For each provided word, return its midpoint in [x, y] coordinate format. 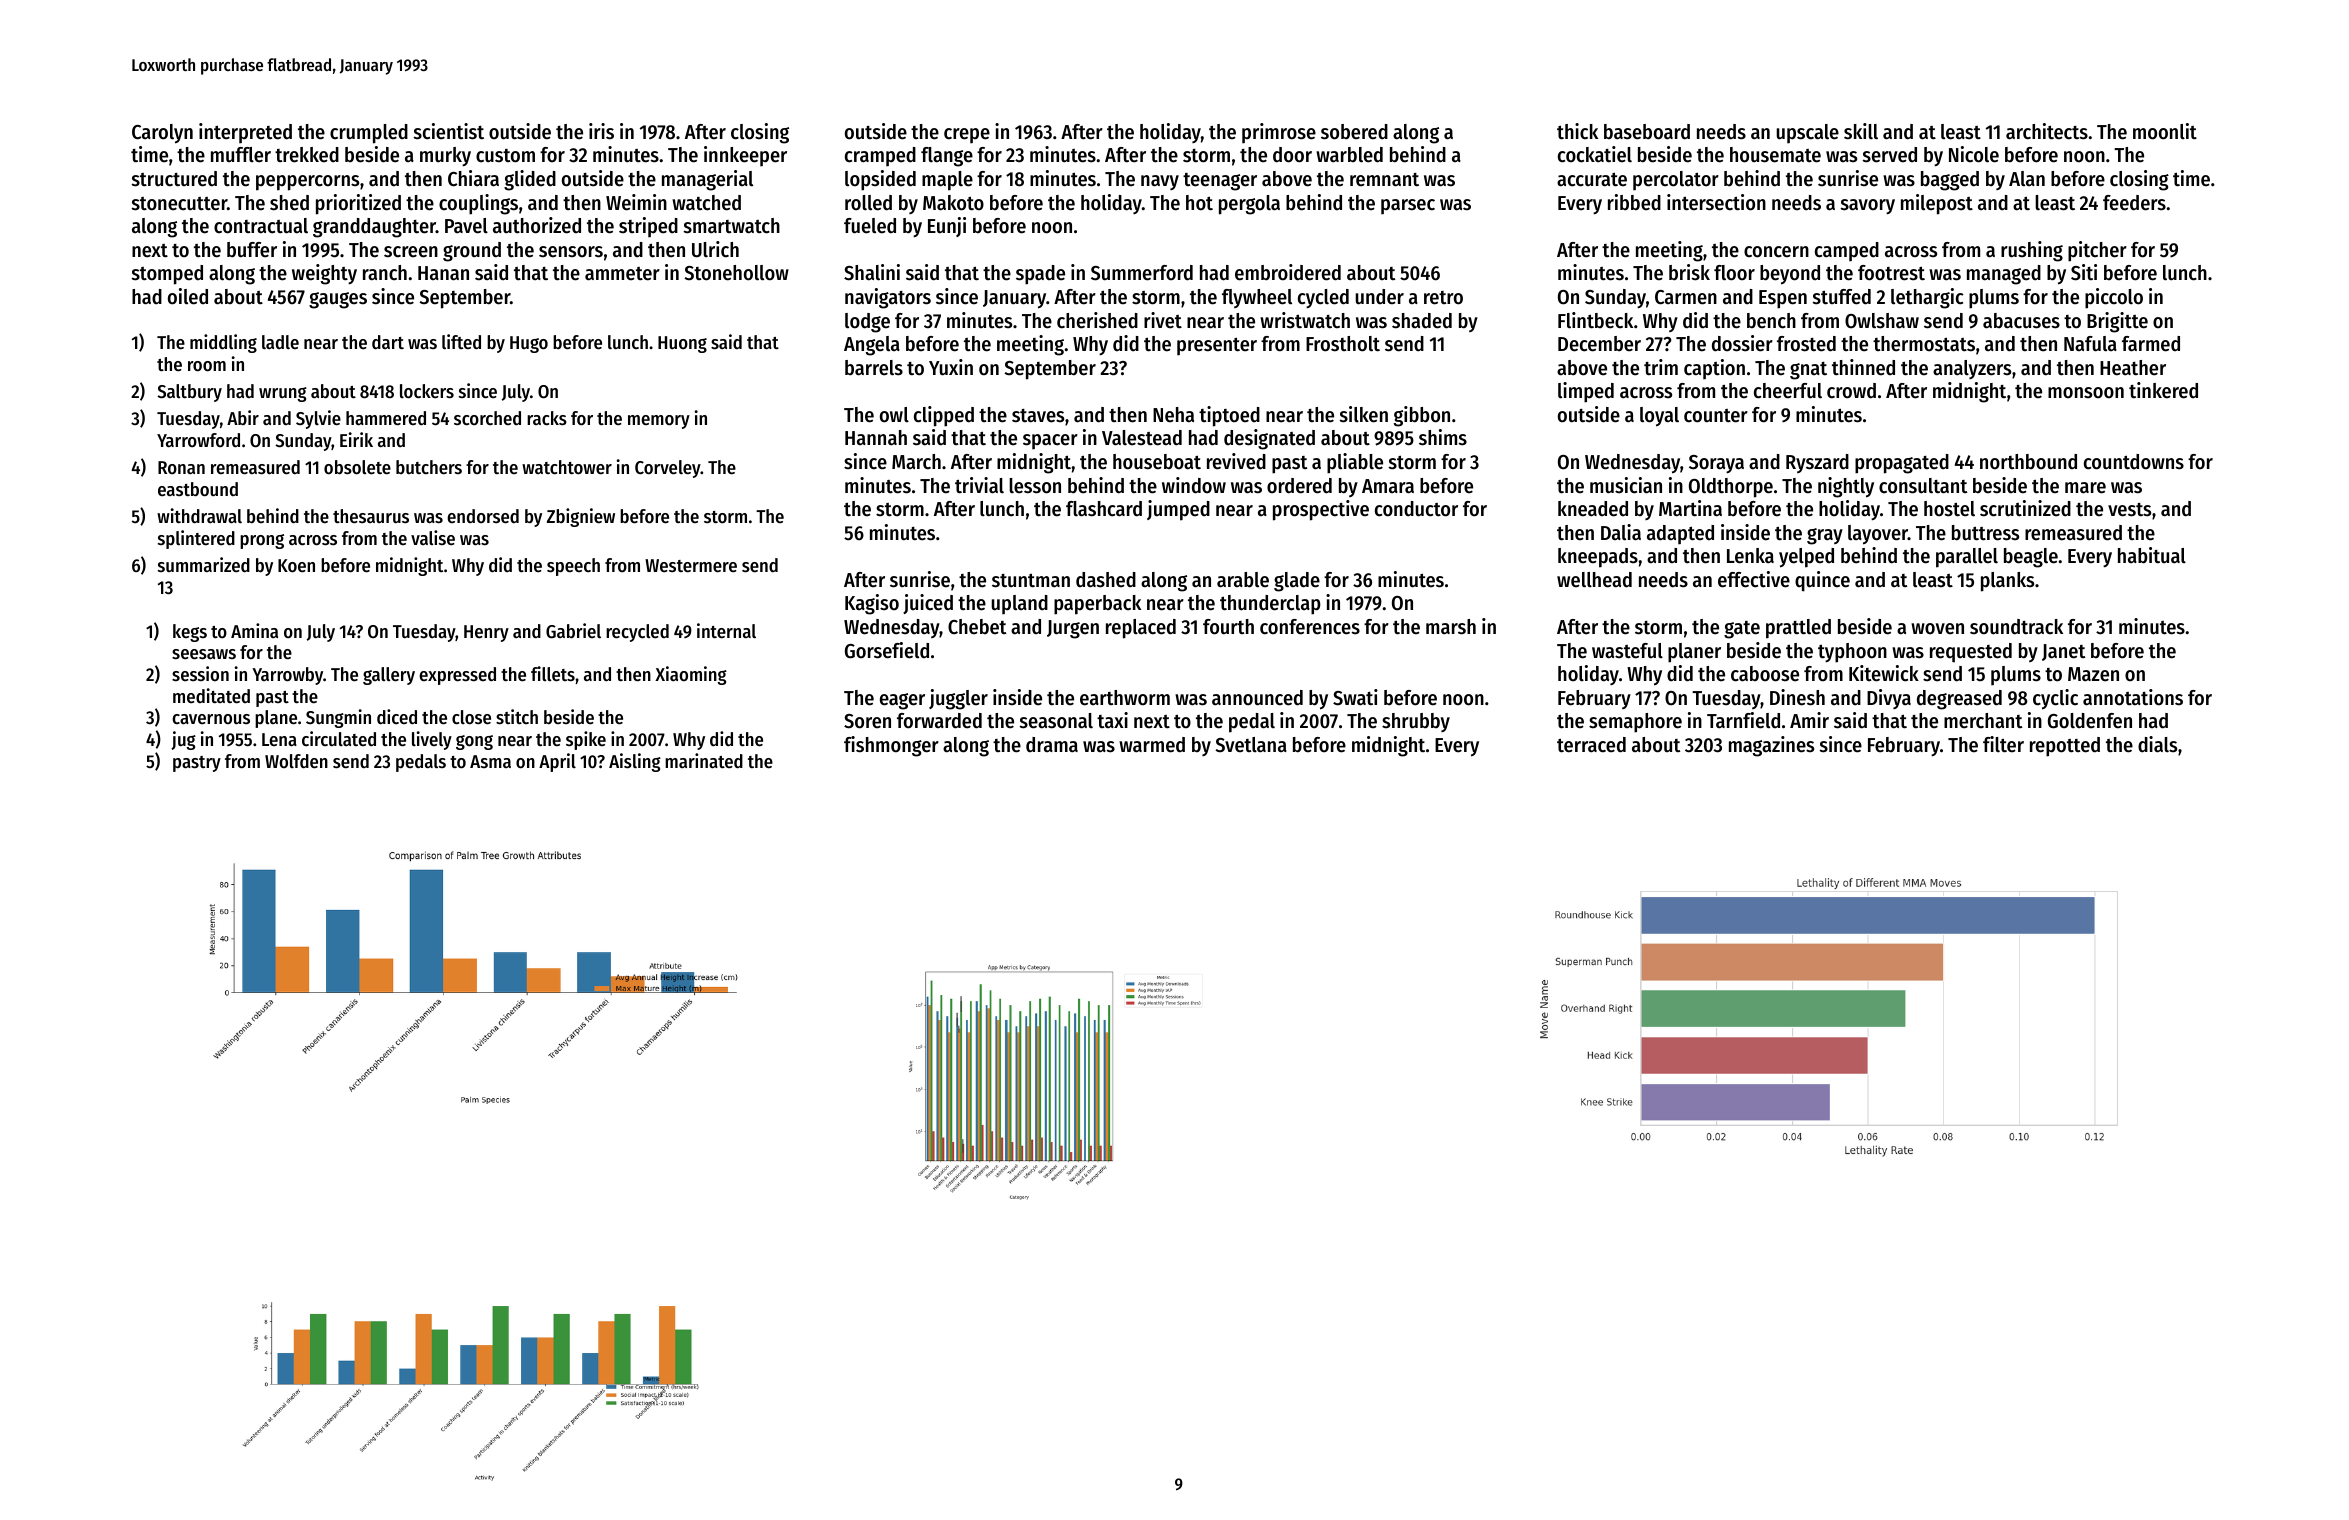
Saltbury [189, 393]
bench [1771, 321]
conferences [1310, 627]
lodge [867, 323]
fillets [553, 674]
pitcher [2097, 251]
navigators [888, 298]
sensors [571, 252]
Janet [2063, 652]
